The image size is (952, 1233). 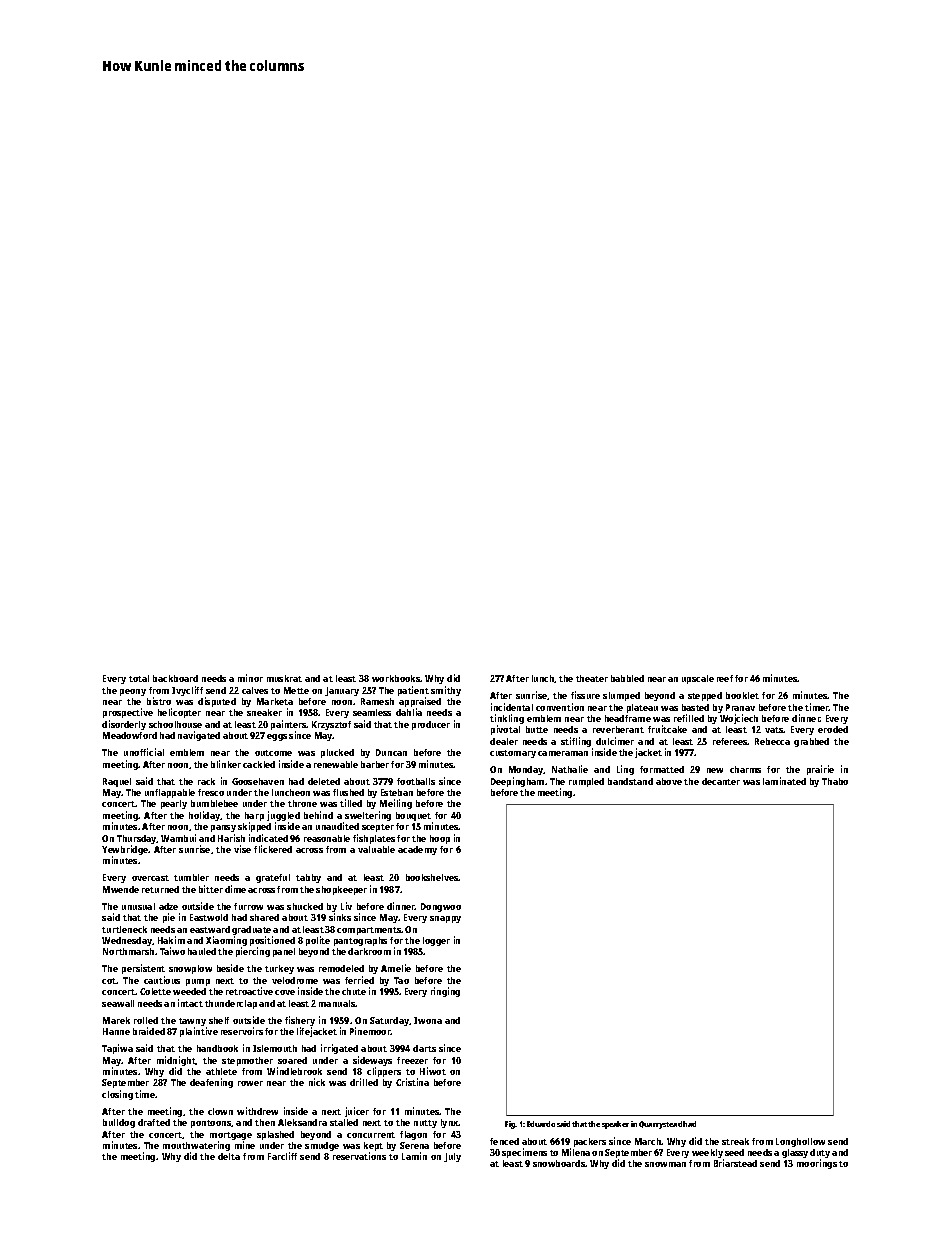 I want to click on reef, so click(x=725, y=678).
